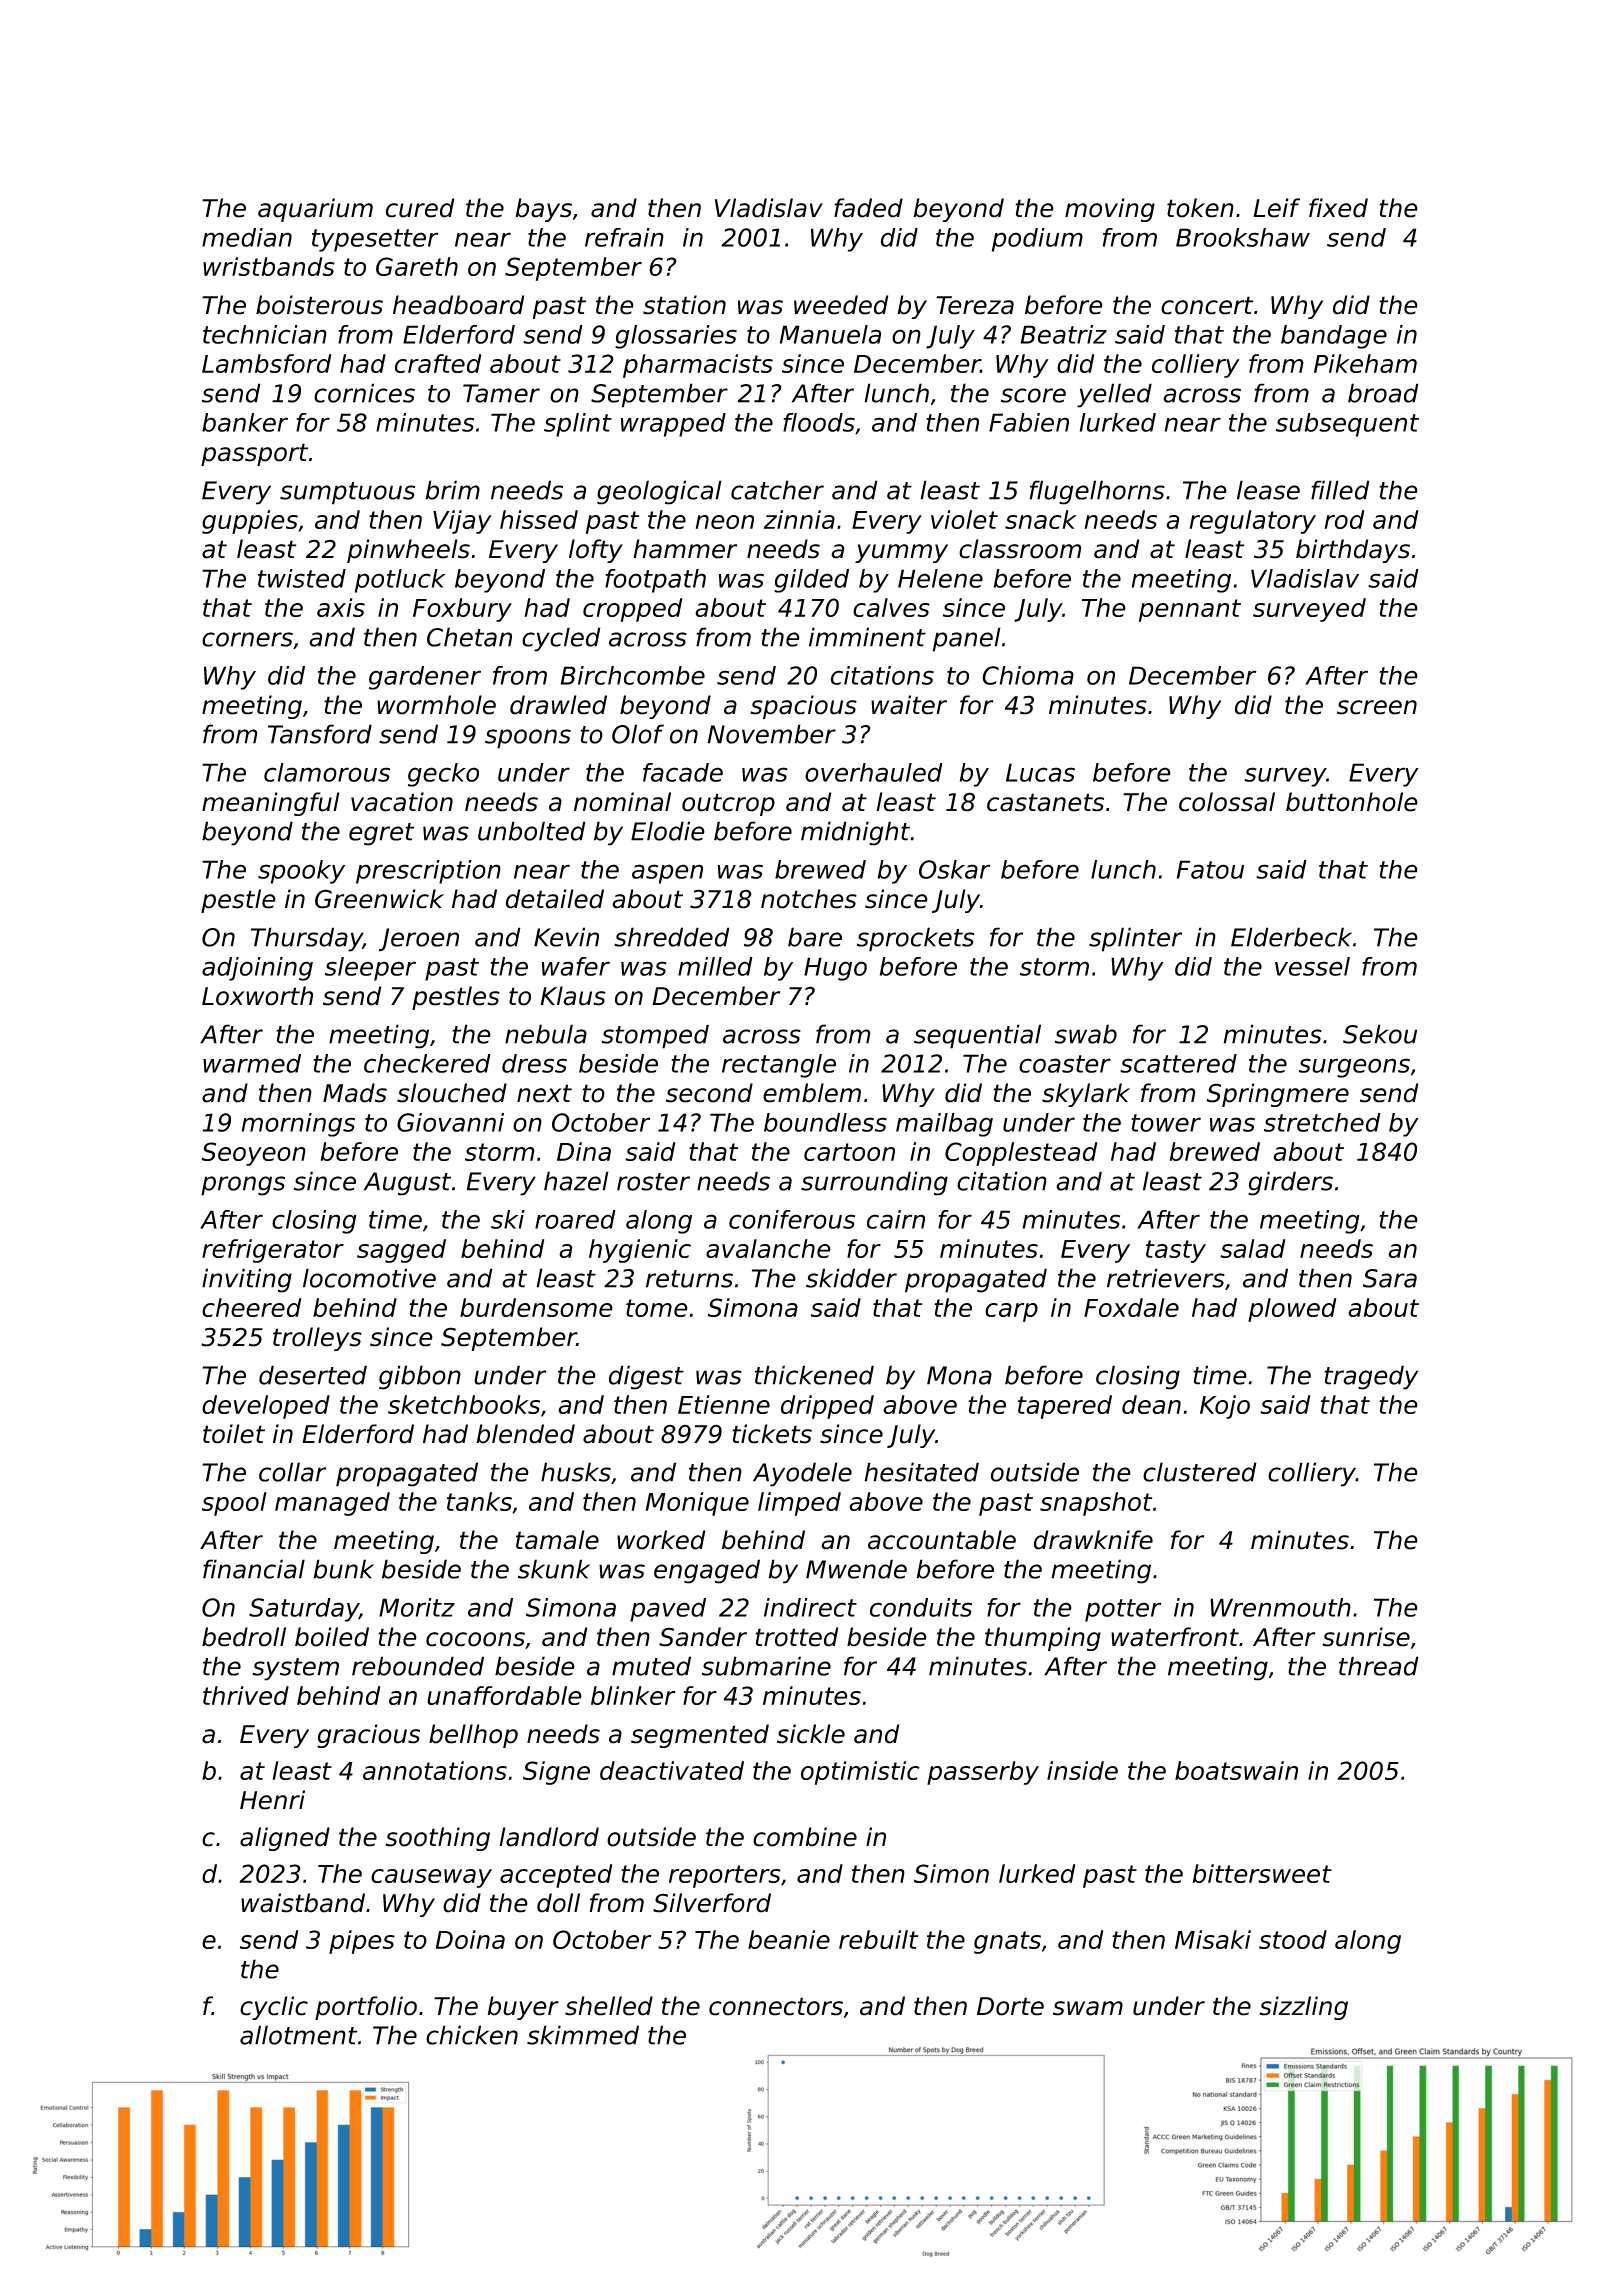 The image size is (1620, 2292). What do you see at coordinates (583, 2035) in the image?
I see `skimmed` at bounding box center [583, 2035].
